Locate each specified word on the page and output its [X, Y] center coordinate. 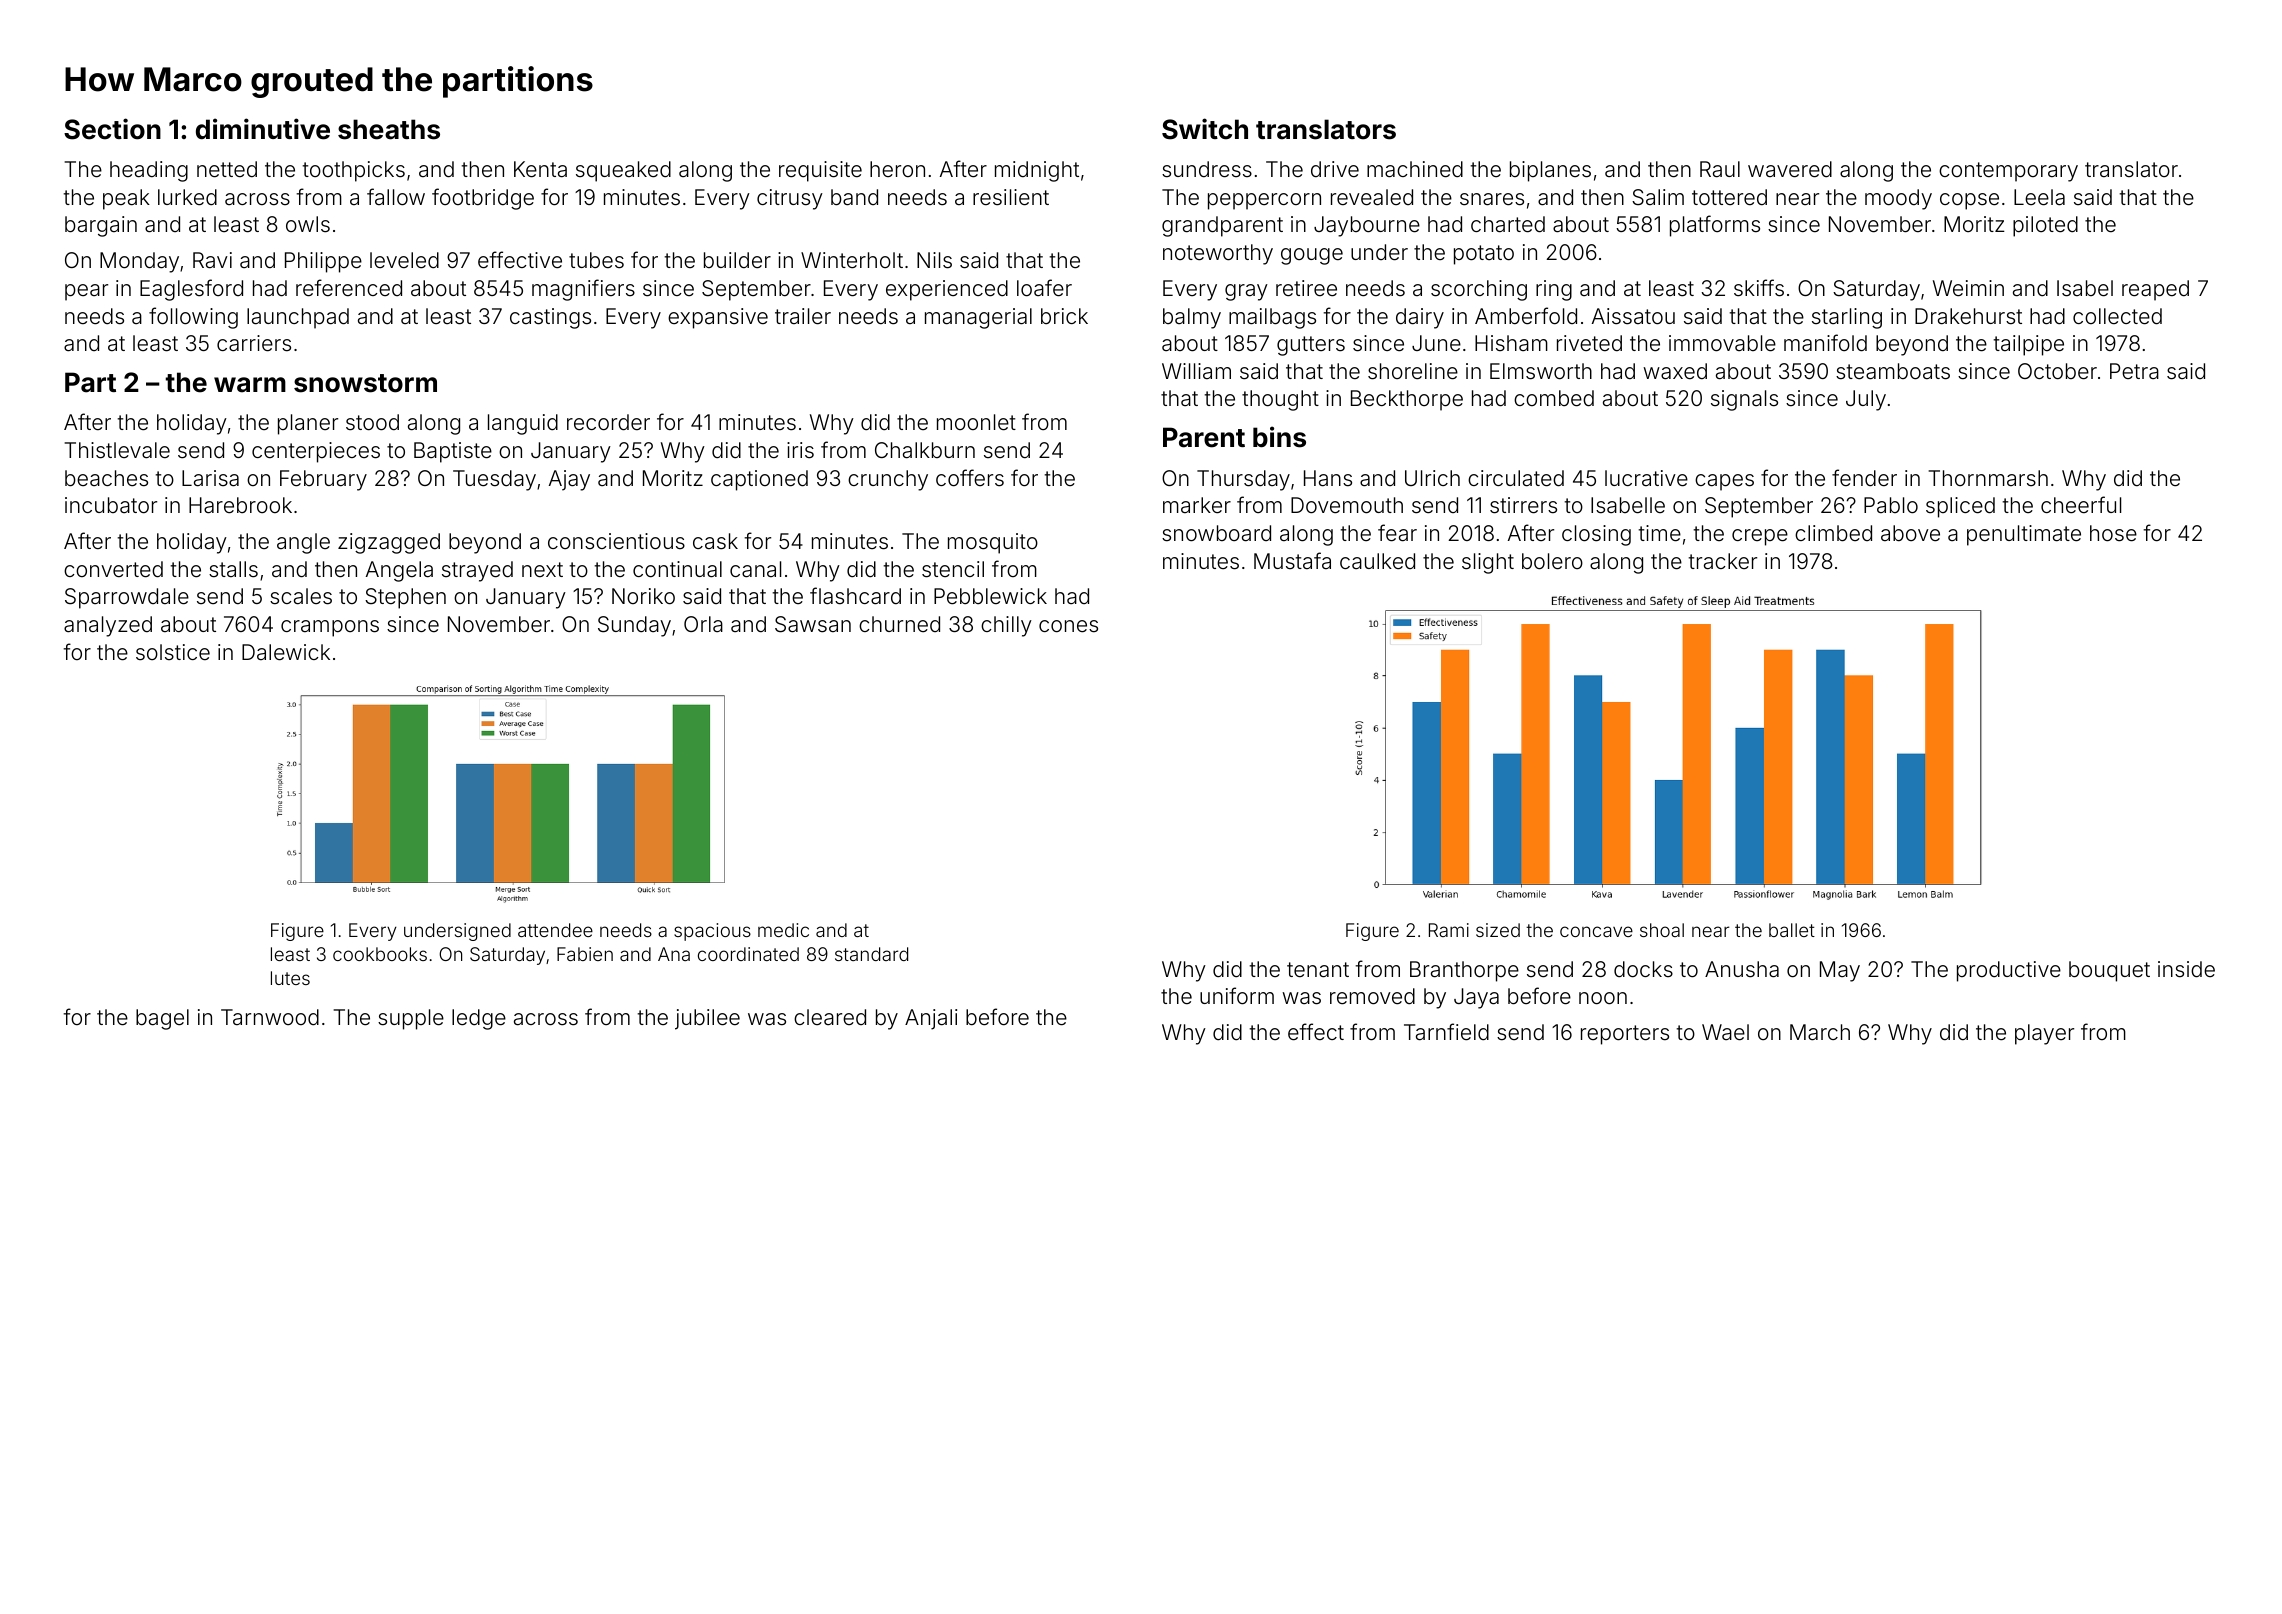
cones [1068, 626]
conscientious [616, 541]
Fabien [585, 954]
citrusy [790, 199]
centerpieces [316, 452]
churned [899, 624]
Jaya [1476, 998]
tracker [1723, 561]
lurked [187, 197]
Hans [1328, 478]
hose [2113, 533]
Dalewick [286, 652]
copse [1969, 201]
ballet [1792, 930]
